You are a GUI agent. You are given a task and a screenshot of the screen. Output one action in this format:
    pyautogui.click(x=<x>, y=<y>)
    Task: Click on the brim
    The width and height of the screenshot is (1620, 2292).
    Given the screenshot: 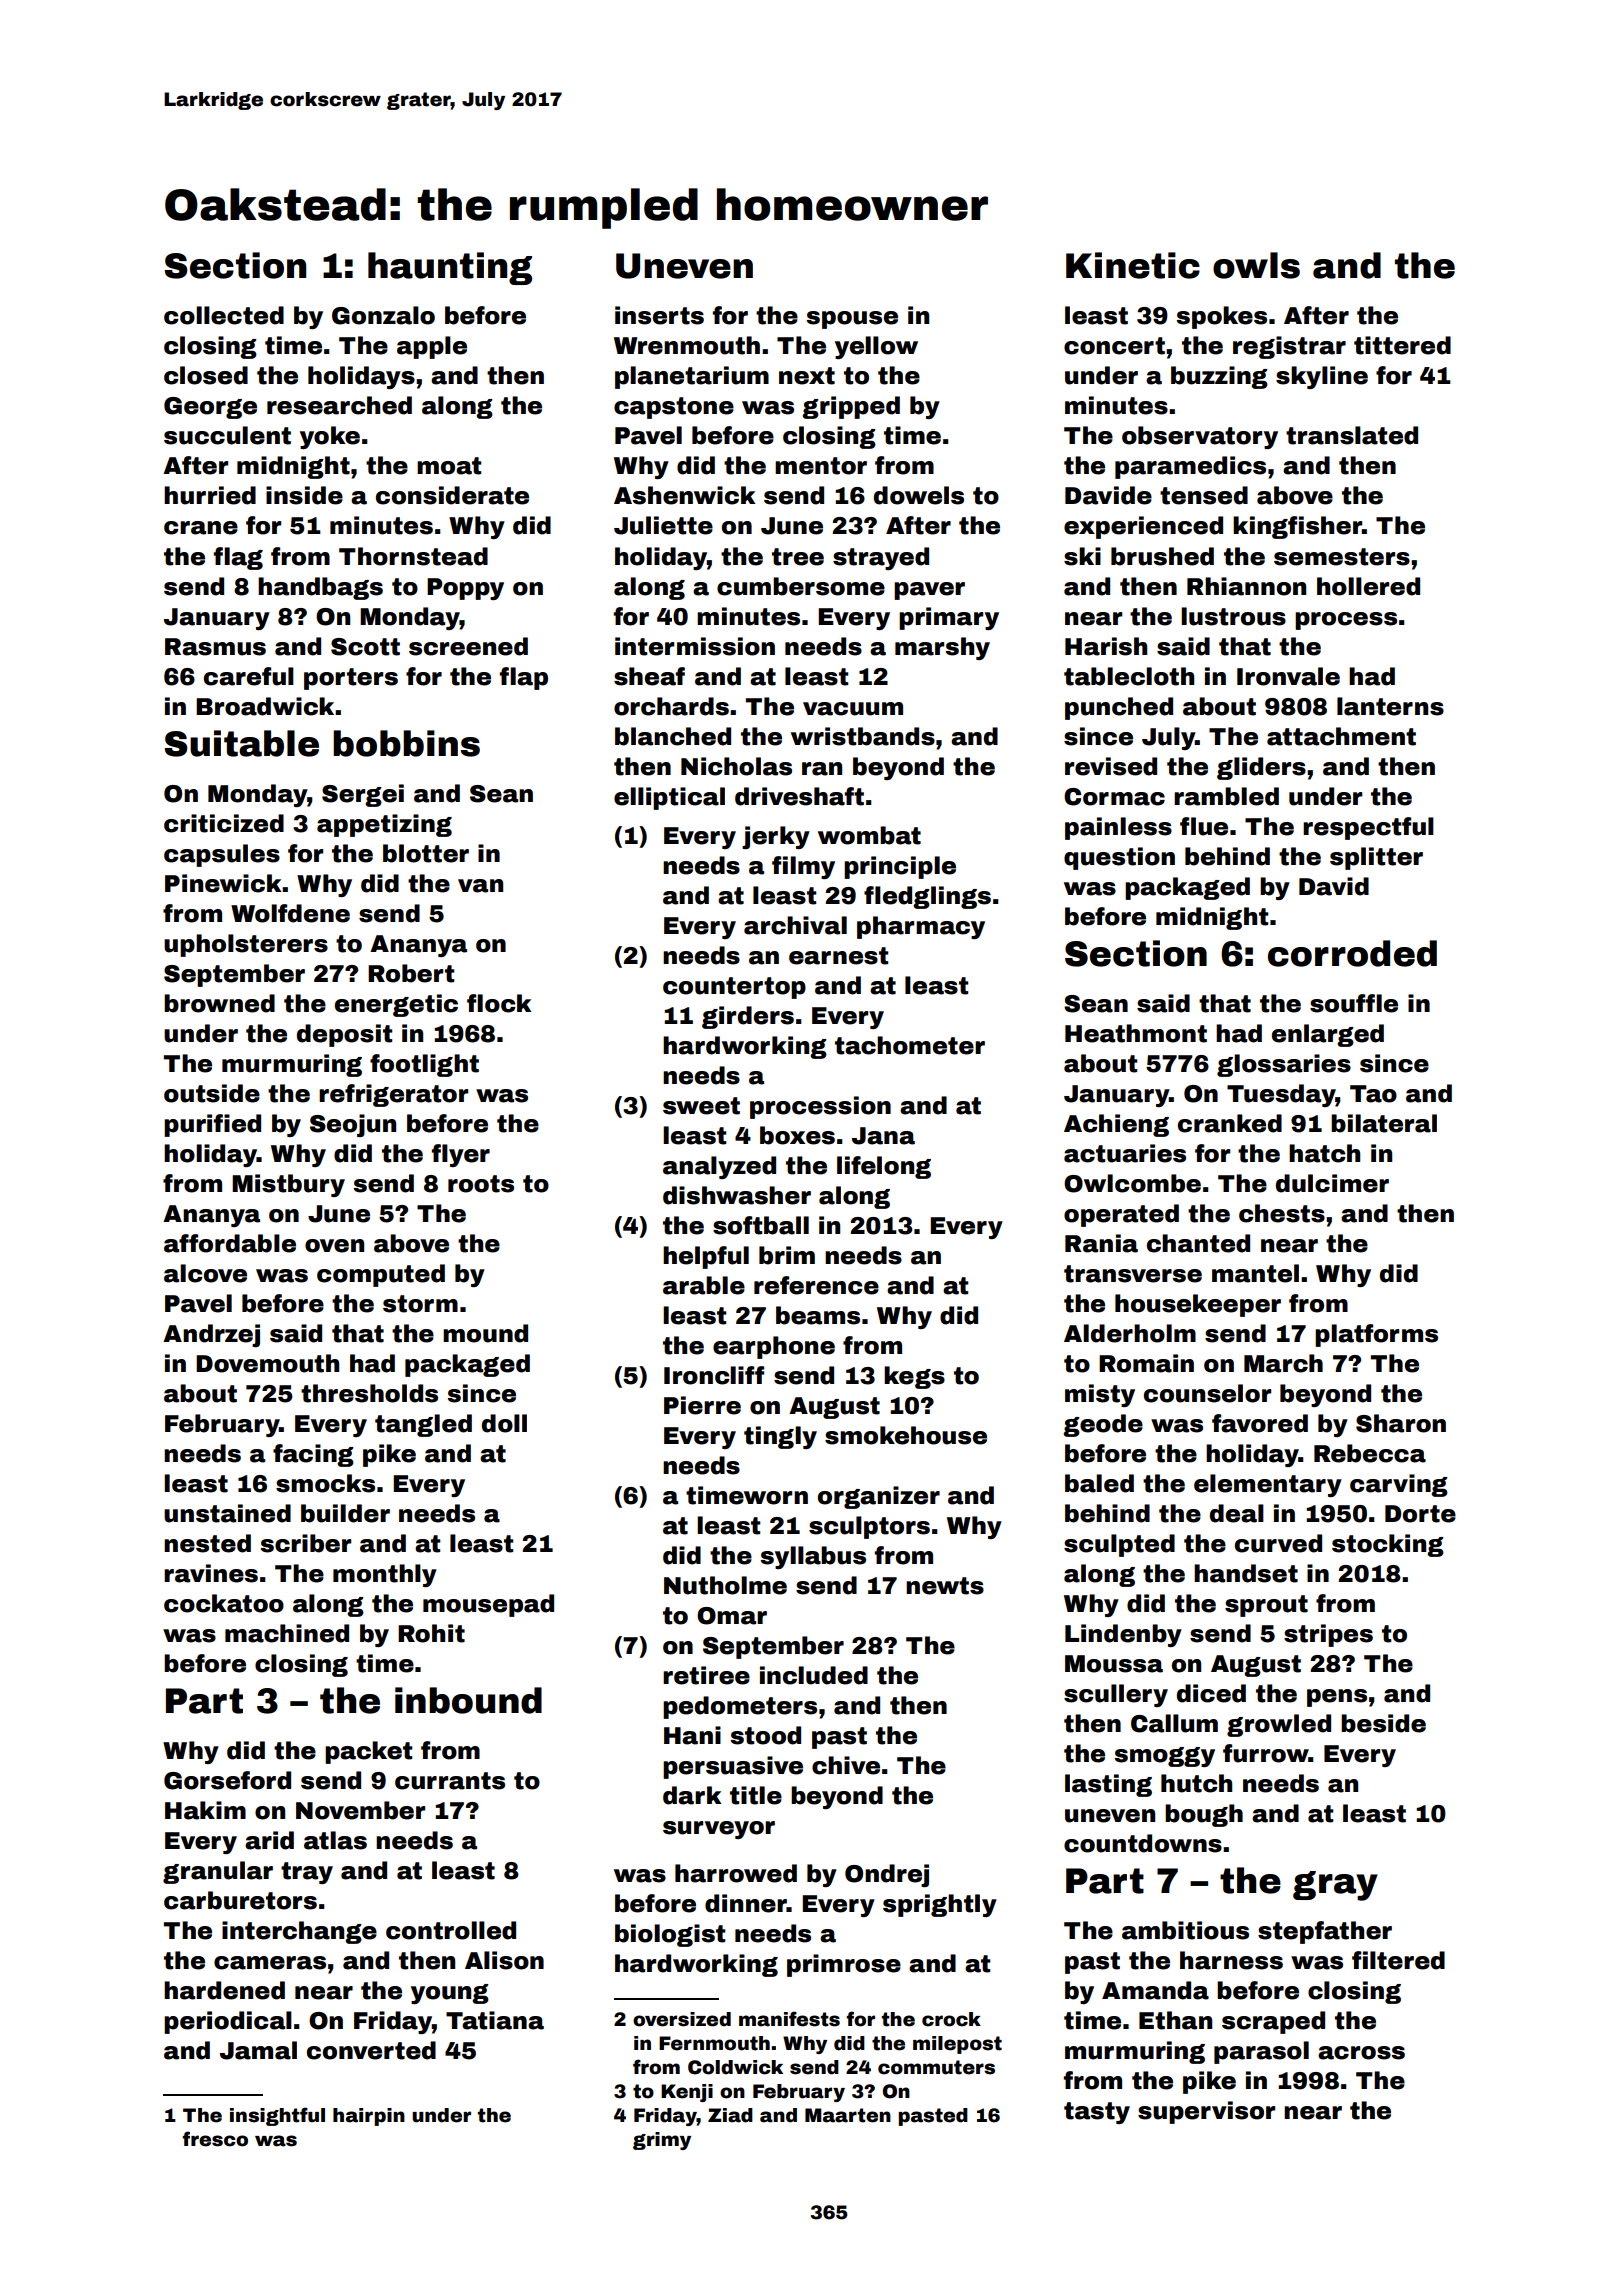 What is the action you would take?
    pyautogui.click(x=787, y=1255)
